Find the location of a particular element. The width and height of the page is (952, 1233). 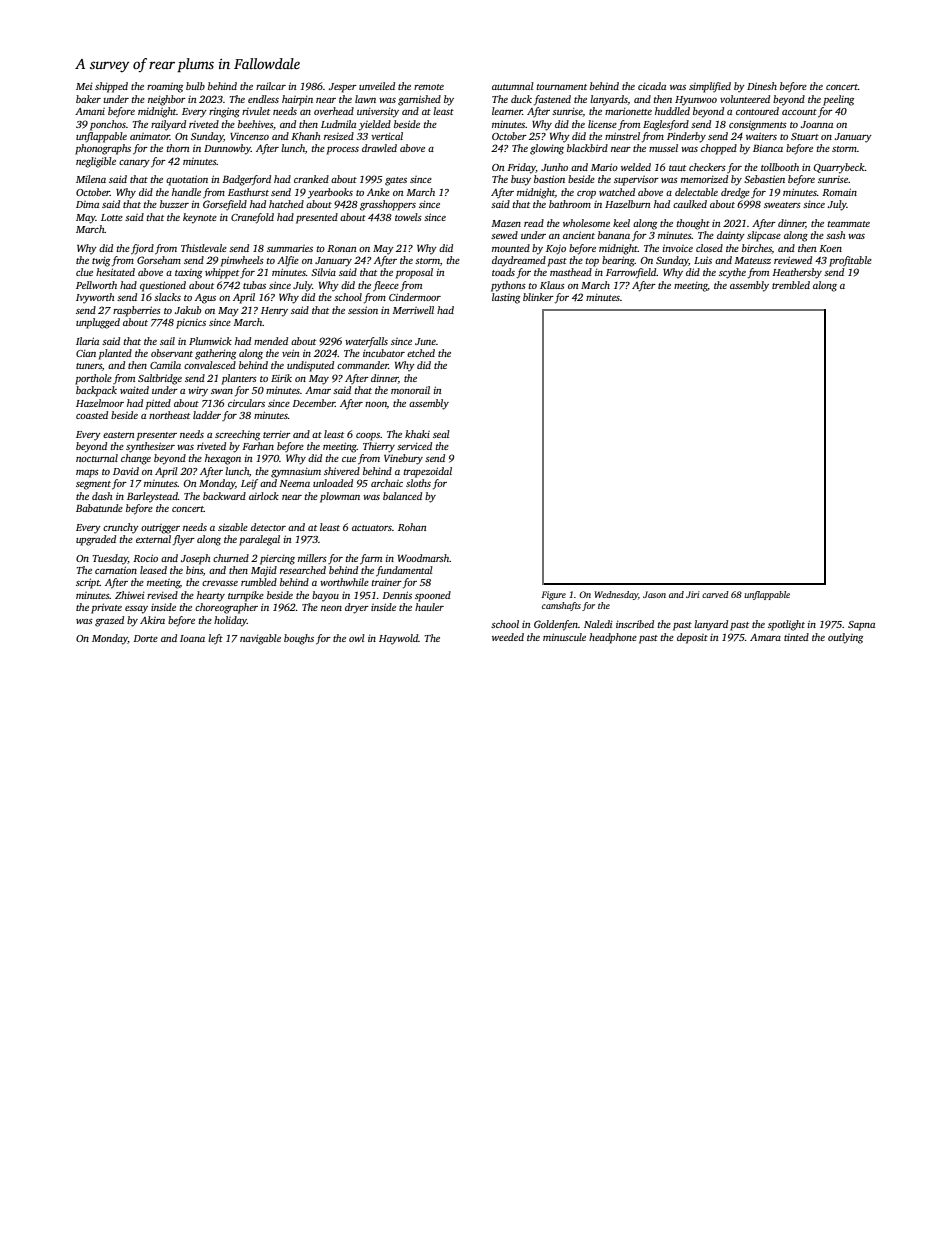

presenter is located at coordinates (157, 436).
